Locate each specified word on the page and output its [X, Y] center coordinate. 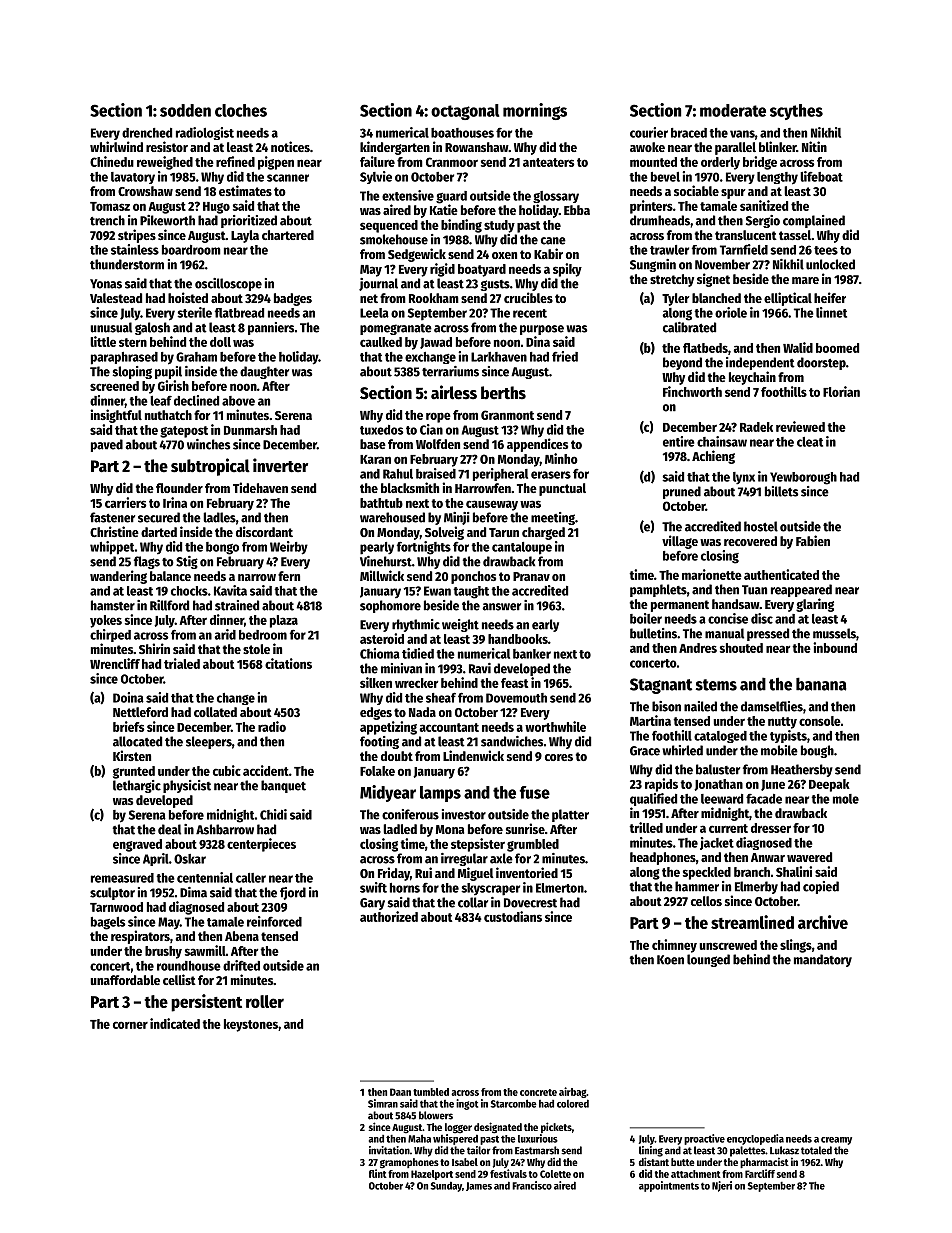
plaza [284, 621]
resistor [167, 146]
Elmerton [560, 888]
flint [378, 1173]
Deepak [829, 785]
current [728, 828]
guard [451, 197]
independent [760, 363]
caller [251, 878]
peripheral [500, 474]
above [238, 401]
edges [376, 713]
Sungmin [653, 265]
